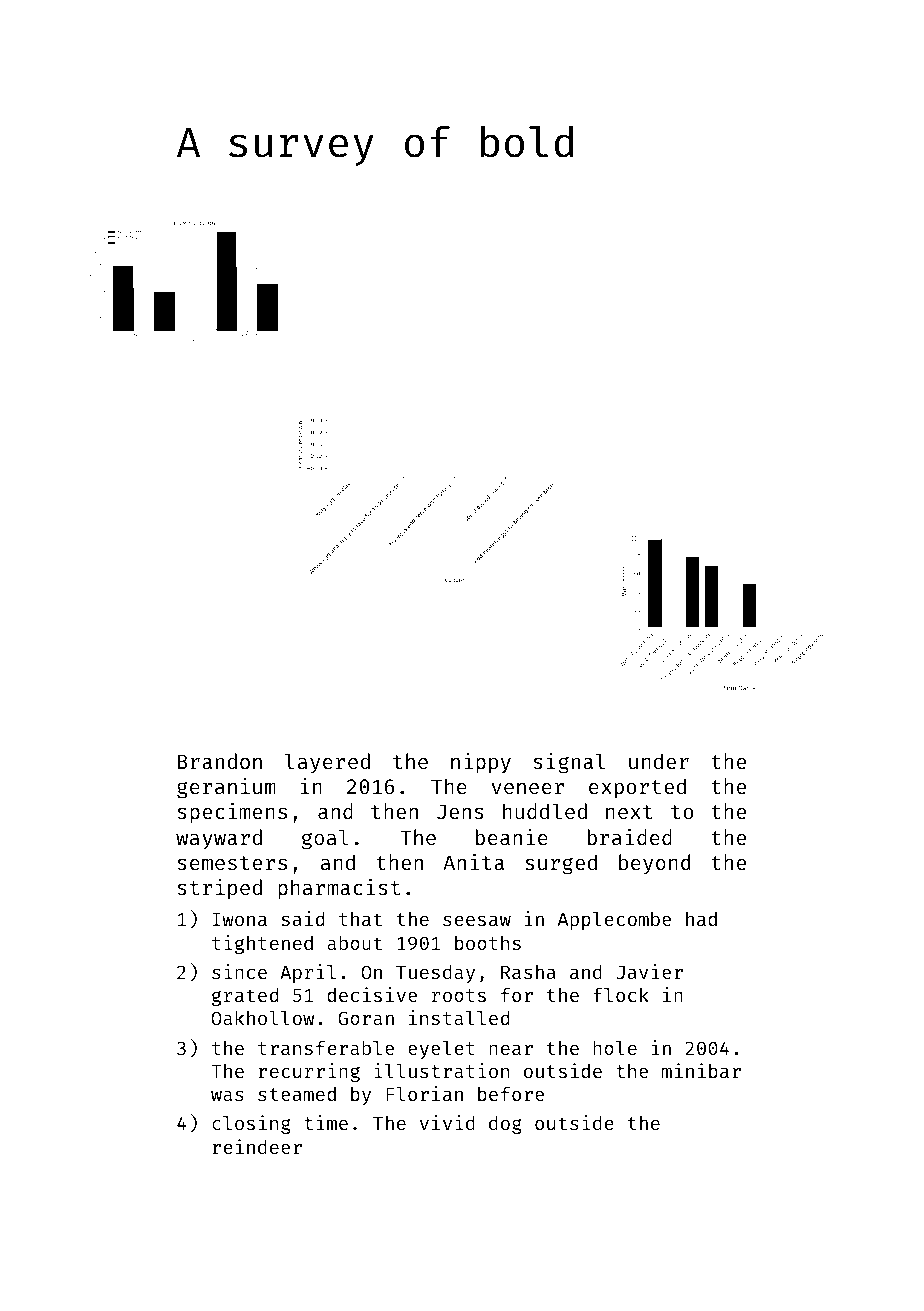  Describe the element at coordinates (372, 994) in the image. I see `decisive` at that location.
